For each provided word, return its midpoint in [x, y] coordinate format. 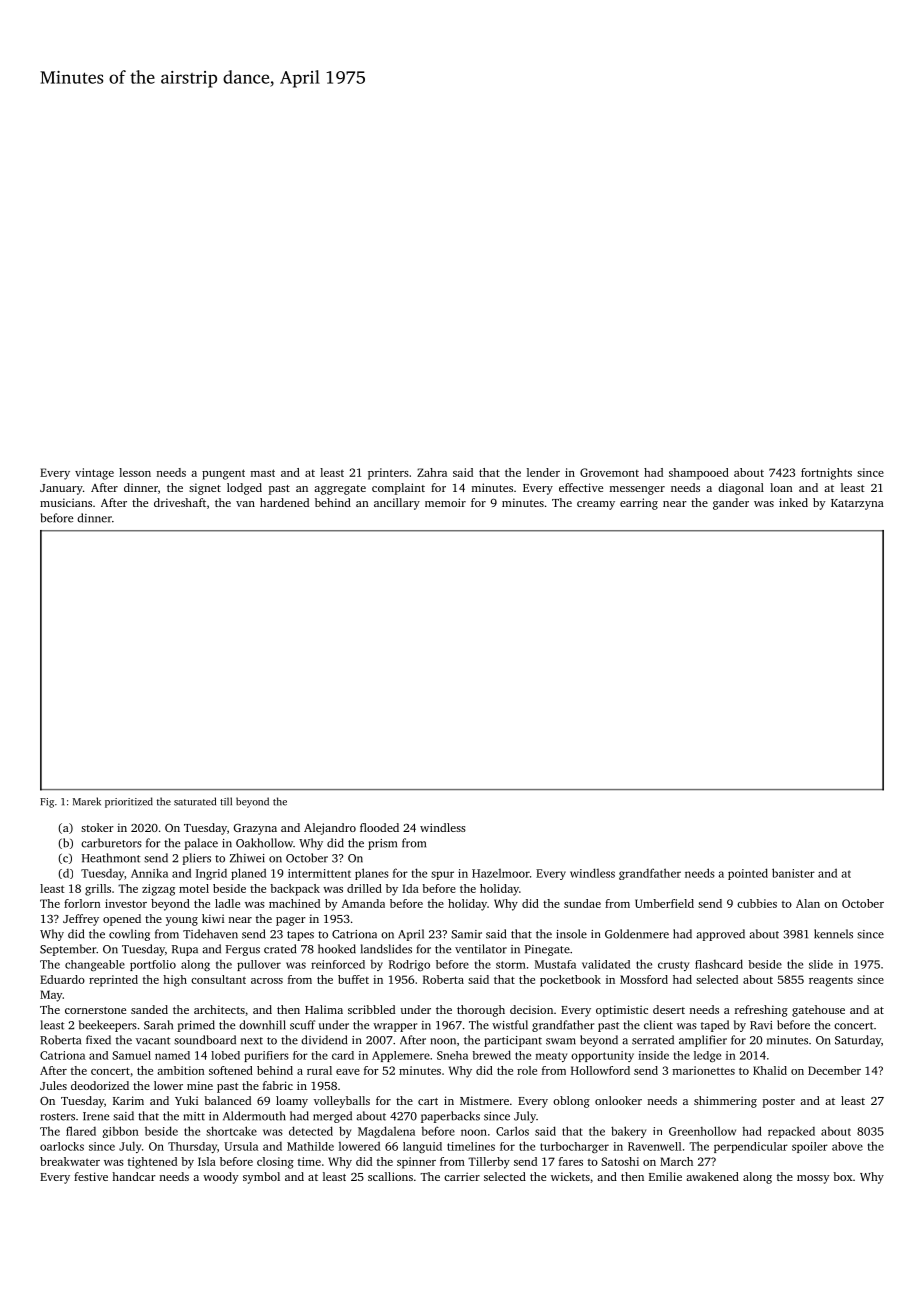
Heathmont [111, 858]
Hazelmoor [501, 873]
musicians [66, 502]
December [834, 1070]
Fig [47, 803]
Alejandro [330, 829]
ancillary [397, 504]
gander [731, 504]
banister [793, 873]
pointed [748, 874]
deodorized [100, 1085]
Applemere [401, 1056]
